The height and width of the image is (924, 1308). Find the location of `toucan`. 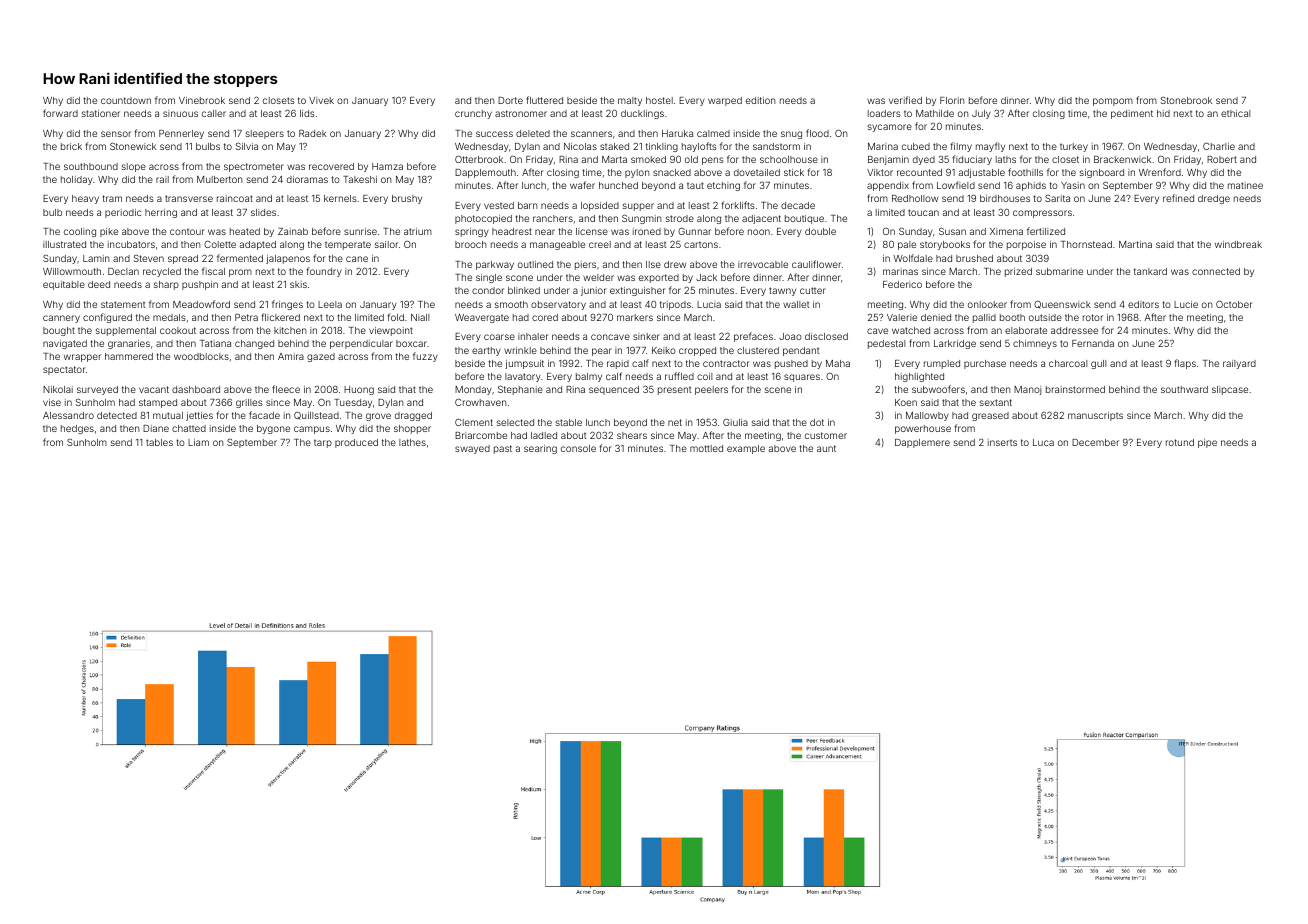

toucan is located at coordinates (923, 212).
